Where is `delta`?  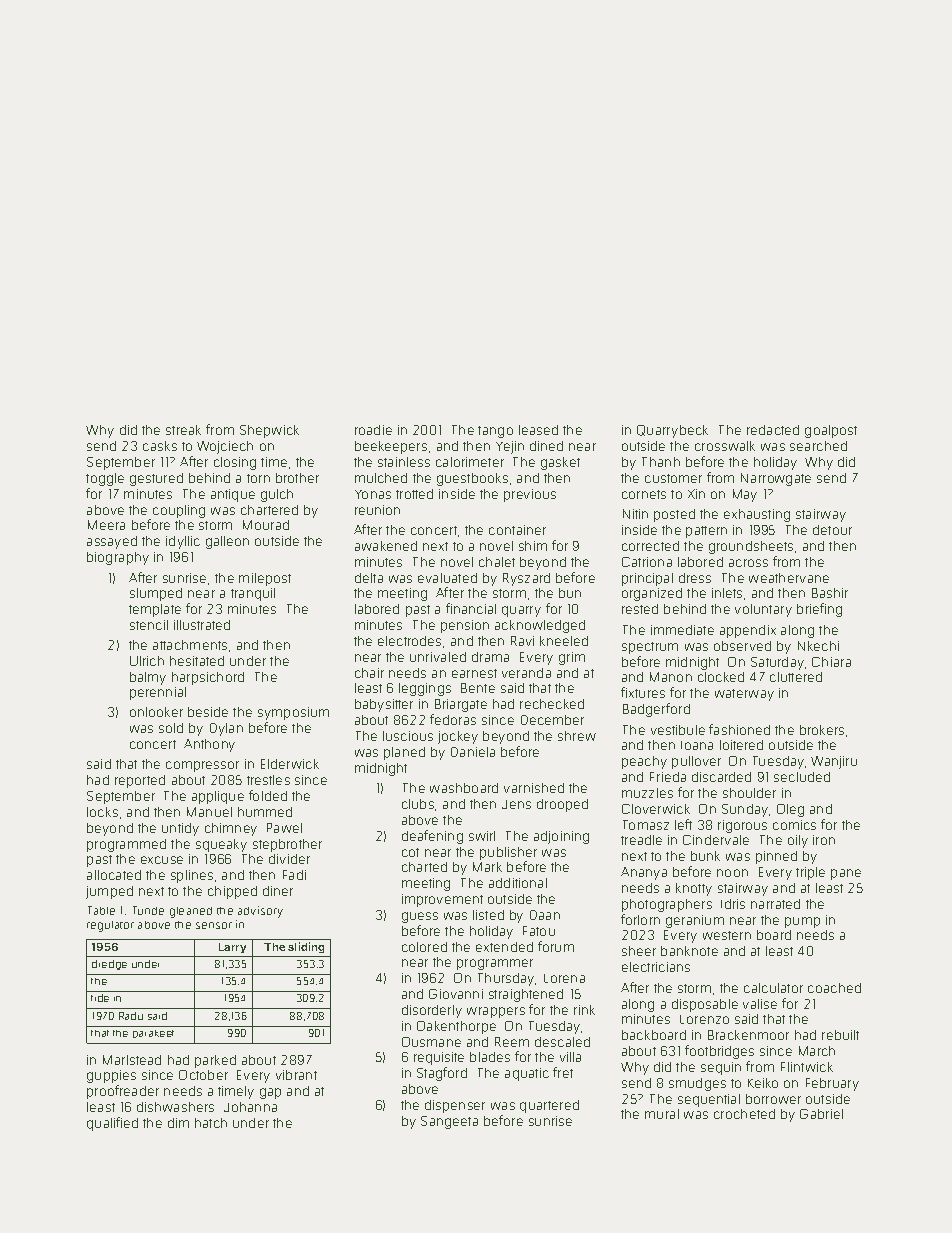 delta is located at coordinates (369, 578).
